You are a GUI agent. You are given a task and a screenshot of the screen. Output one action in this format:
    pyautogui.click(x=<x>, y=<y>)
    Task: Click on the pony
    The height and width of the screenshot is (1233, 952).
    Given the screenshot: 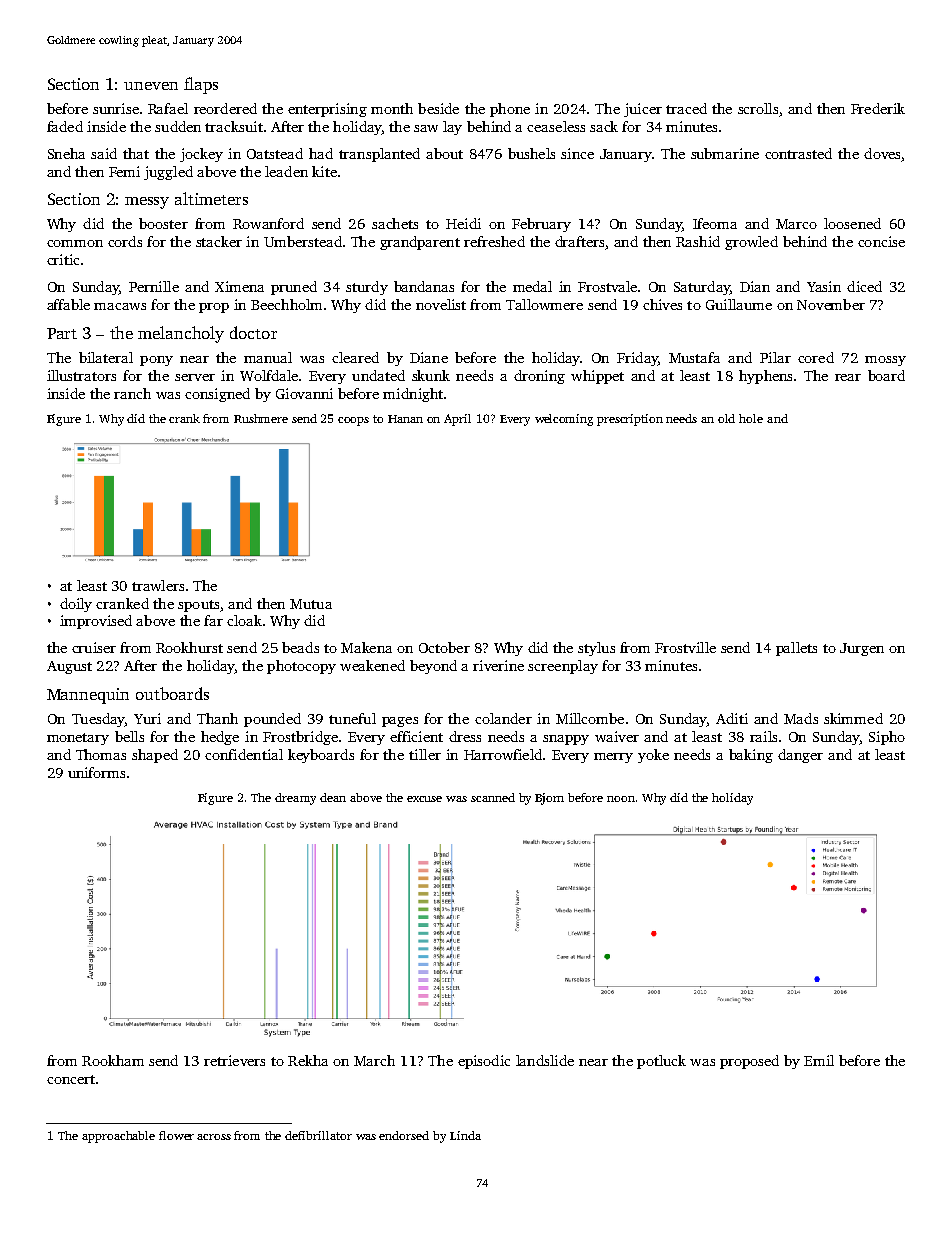 What is the action you would take?
    pyautogui.click(x=156, y=361)
